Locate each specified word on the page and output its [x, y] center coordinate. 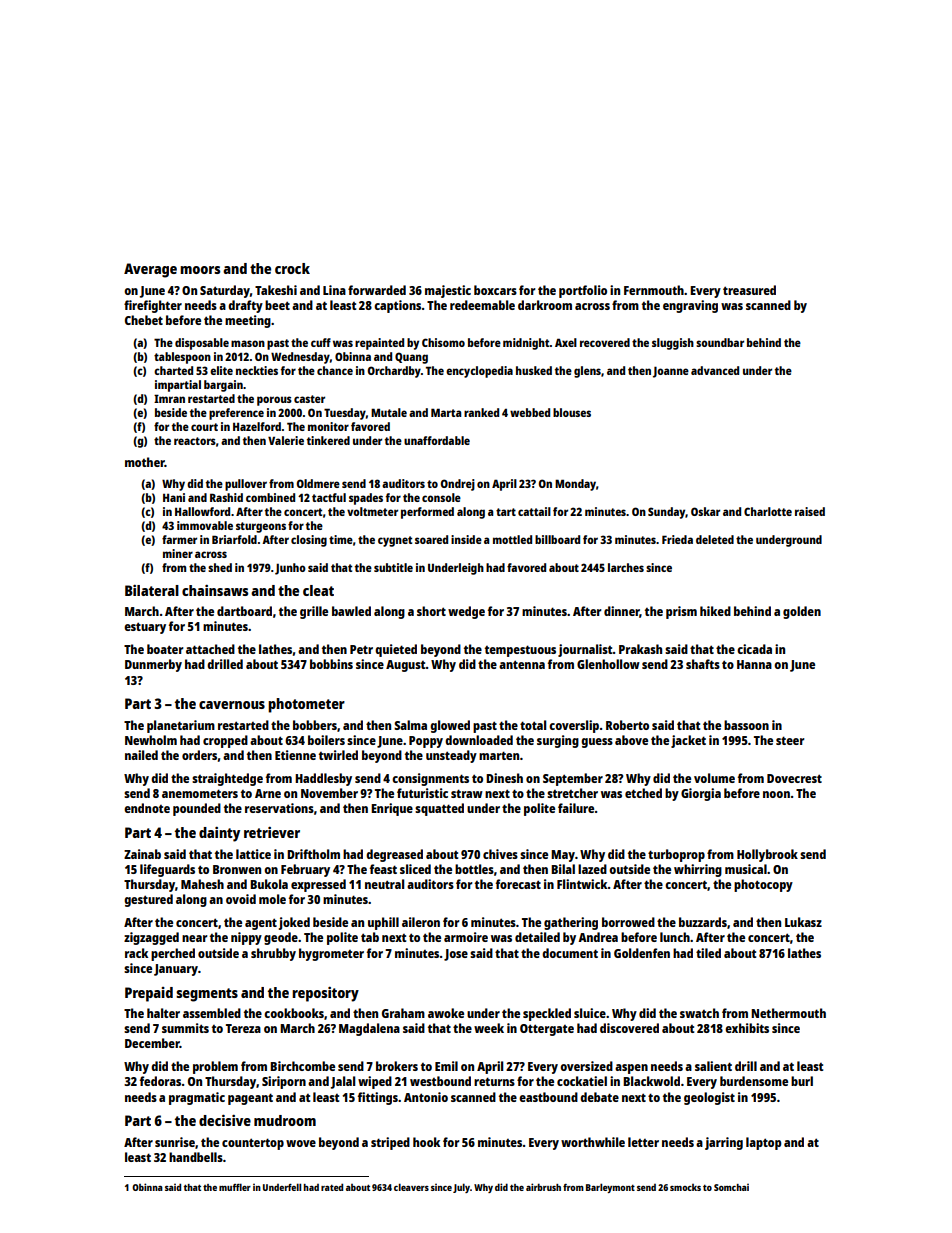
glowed [450, 726]
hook [426, 1142]
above [631, 740]
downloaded [479, 740]
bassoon [746, 725]
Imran [169, 398]
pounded [197, 809]
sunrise [175, 1142]
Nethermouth [788, 1013]
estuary [145, 628]
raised [810, 511]
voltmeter [372, 511]
